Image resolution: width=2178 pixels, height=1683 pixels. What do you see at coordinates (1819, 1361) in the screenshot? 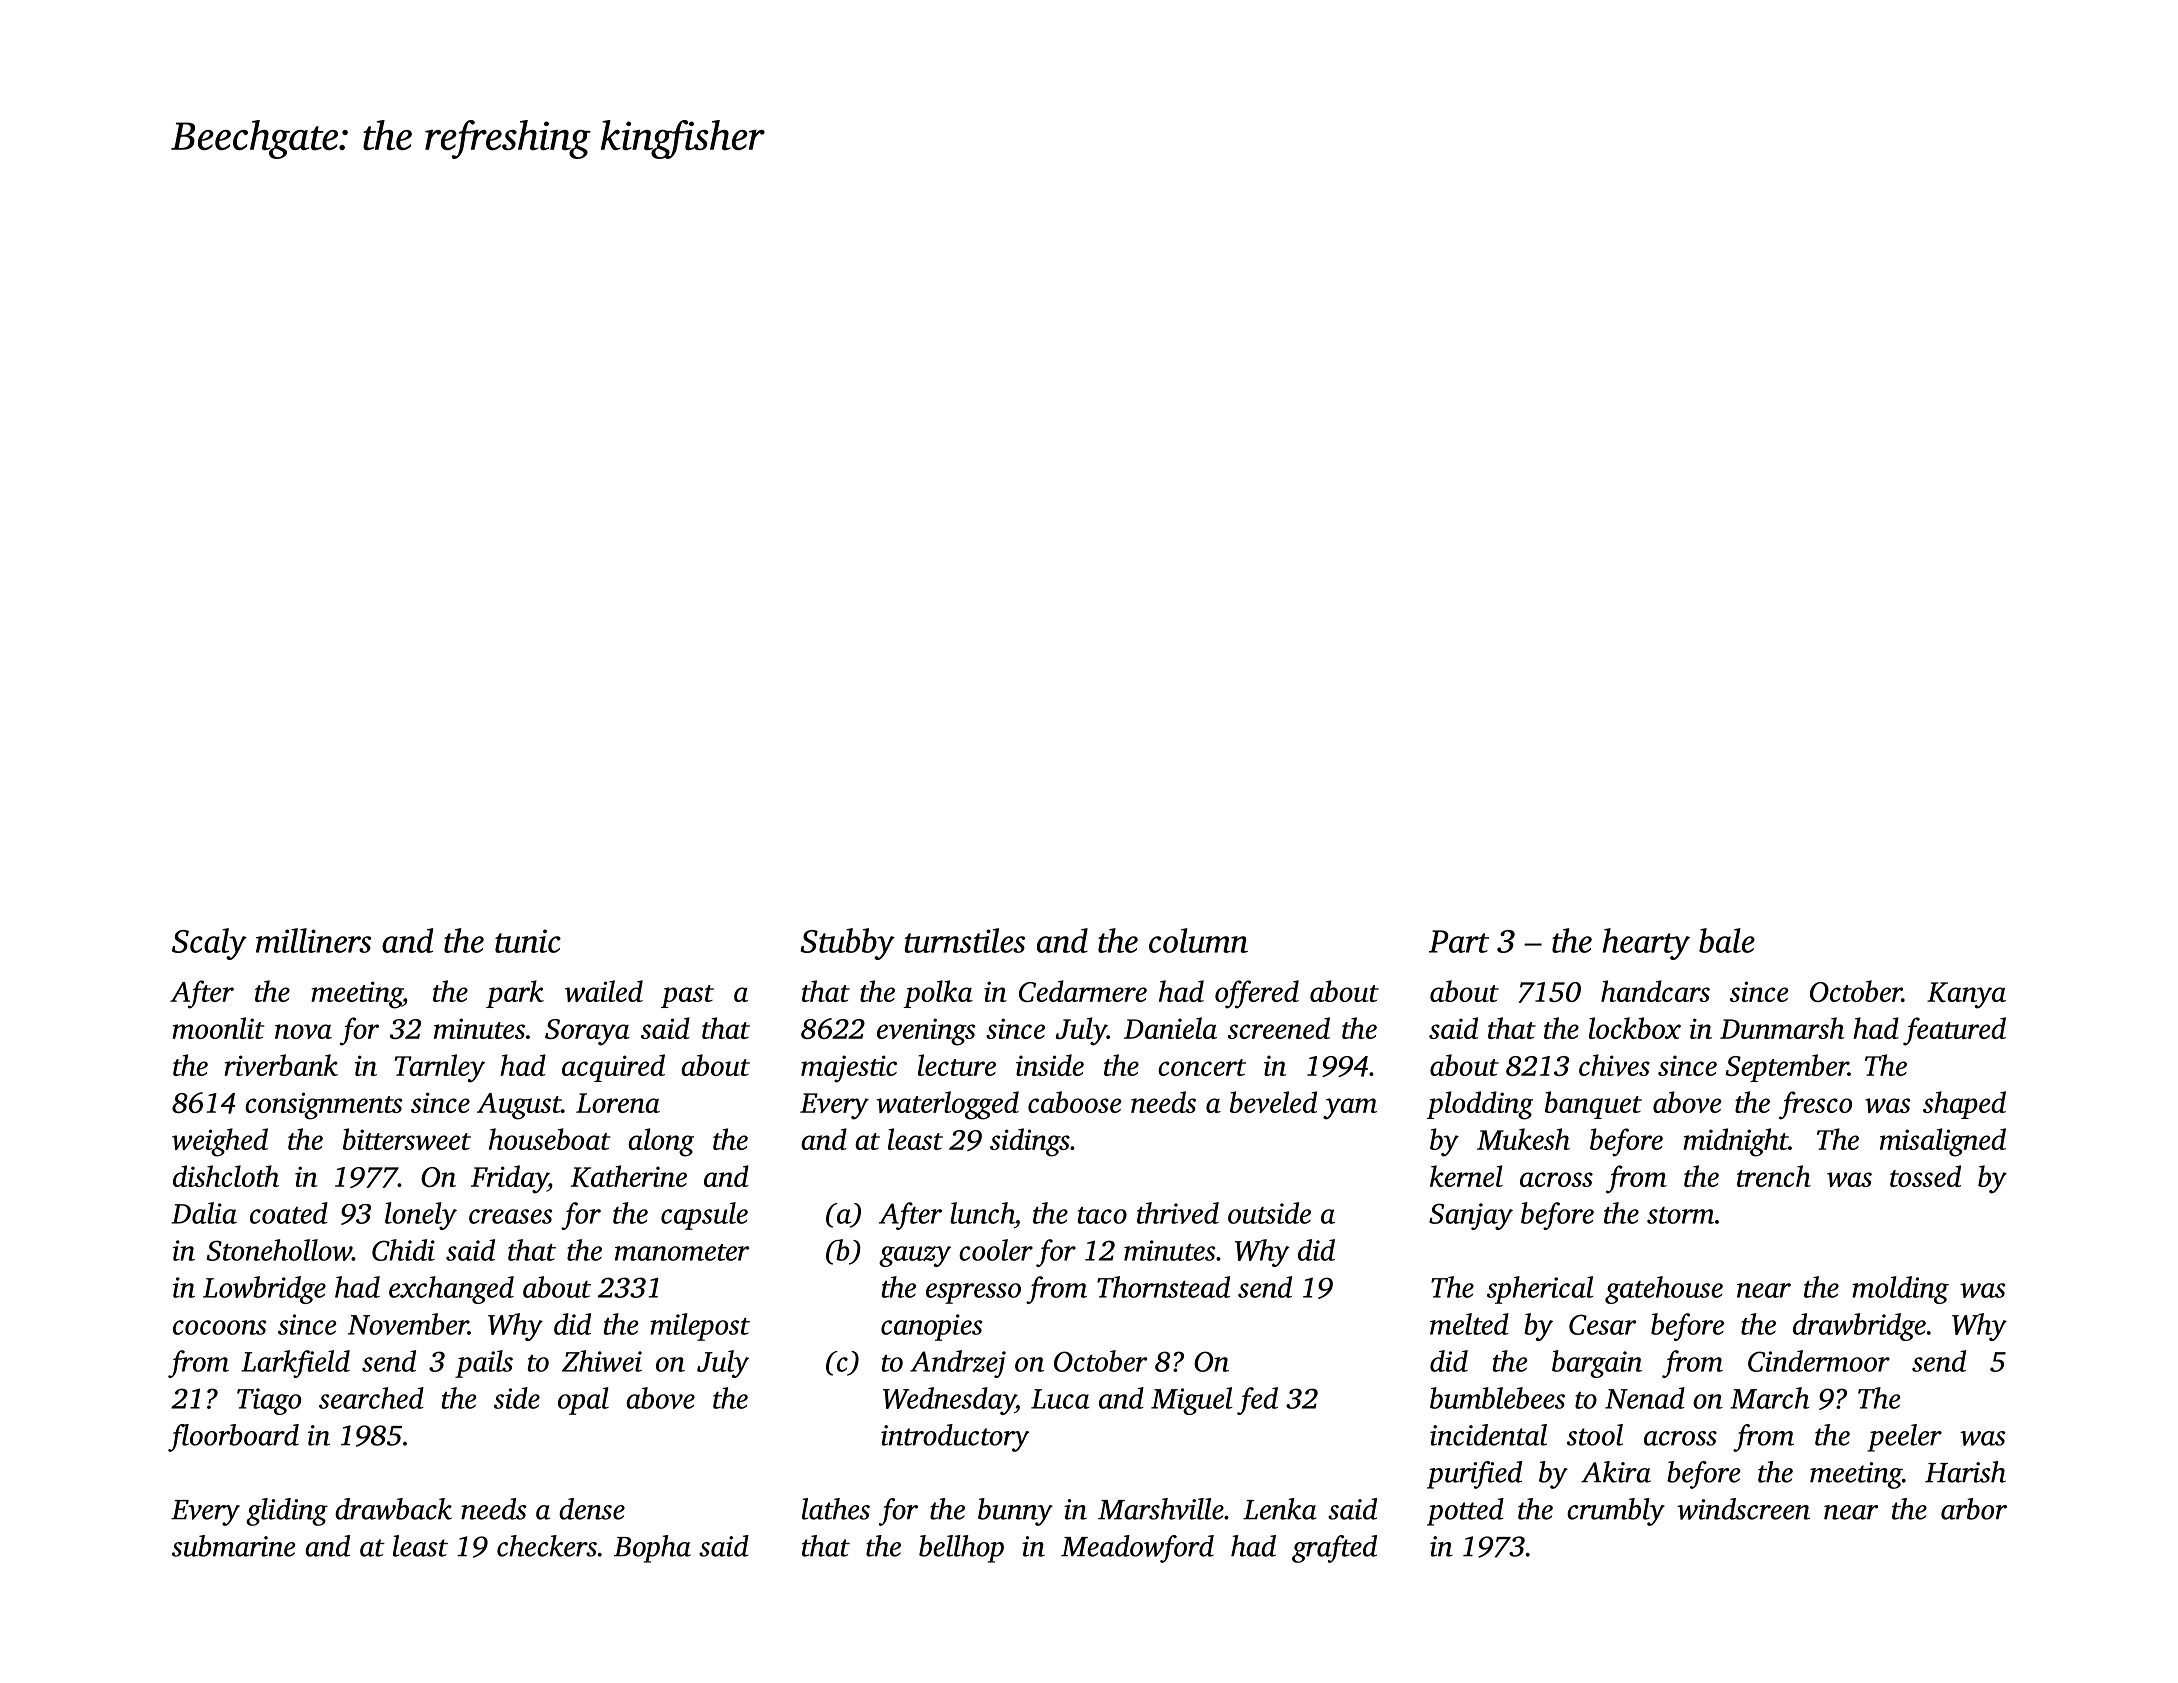
I see `Cindermoor` at bounding box center [1819, 1361].
